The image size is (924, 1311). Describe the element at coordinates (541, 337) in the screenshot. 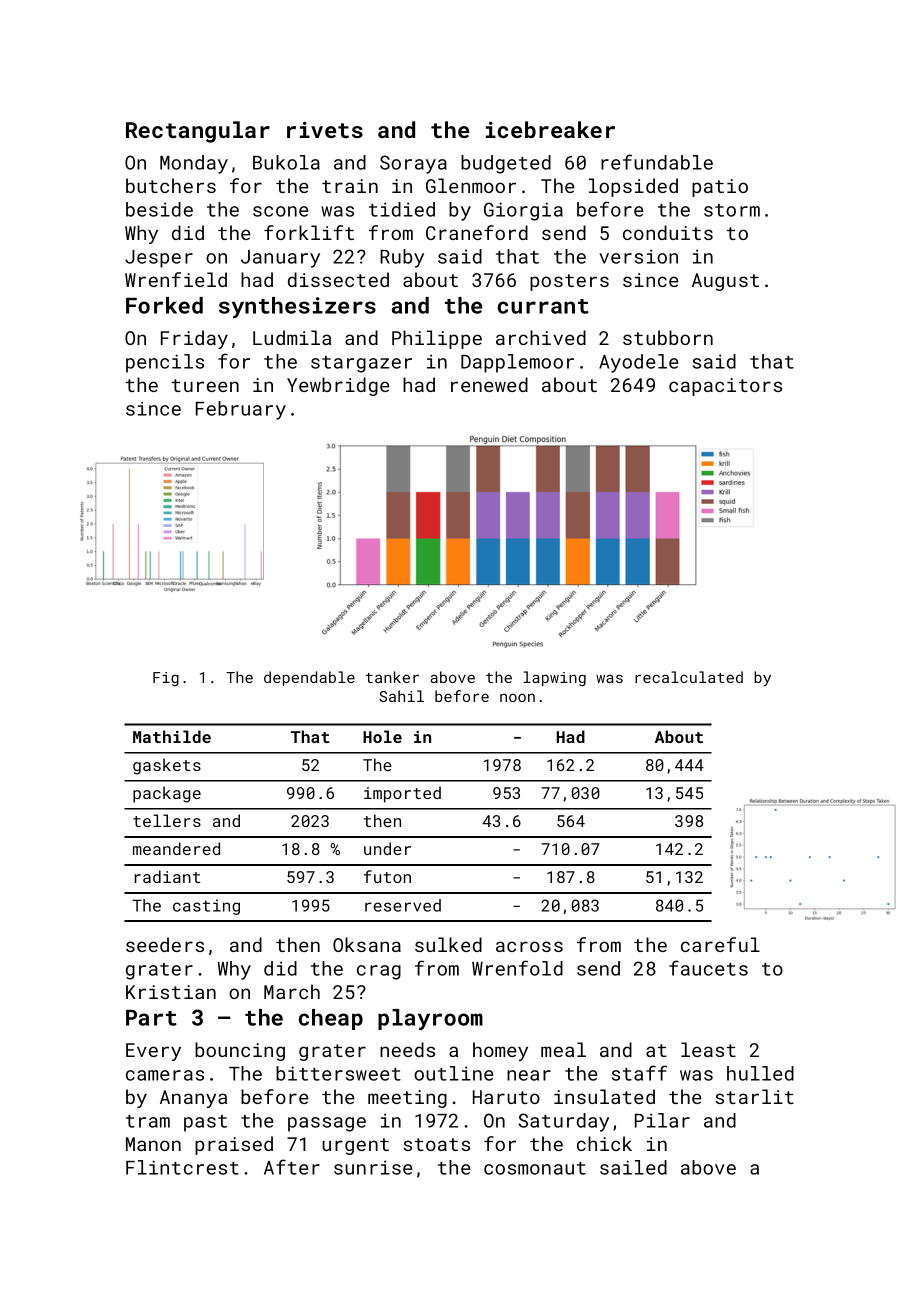

I see `archived` at that location.
